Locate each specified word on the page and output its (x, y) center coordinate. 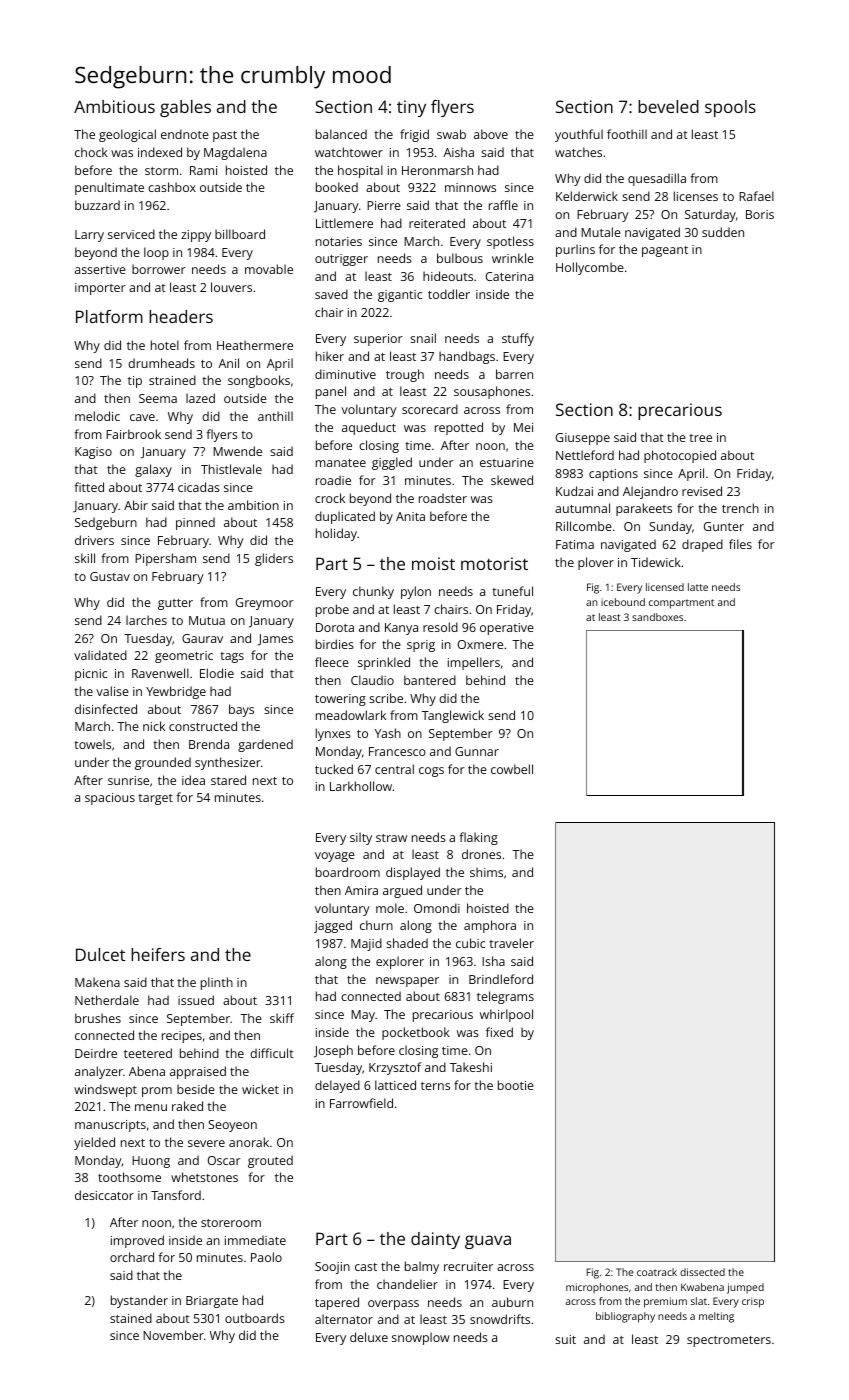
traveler (511, 943)
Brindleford (501, 979)
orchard (132, 1257)
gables (185, 108)
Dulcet (100, 954)
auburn (512, 1302)
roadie (333, 480)
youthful (579, 135)
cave (142, 417)
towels (92, 744)
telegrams (505, 997)
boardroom (348, 872)
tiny (411, 108)
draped (702, 545)
